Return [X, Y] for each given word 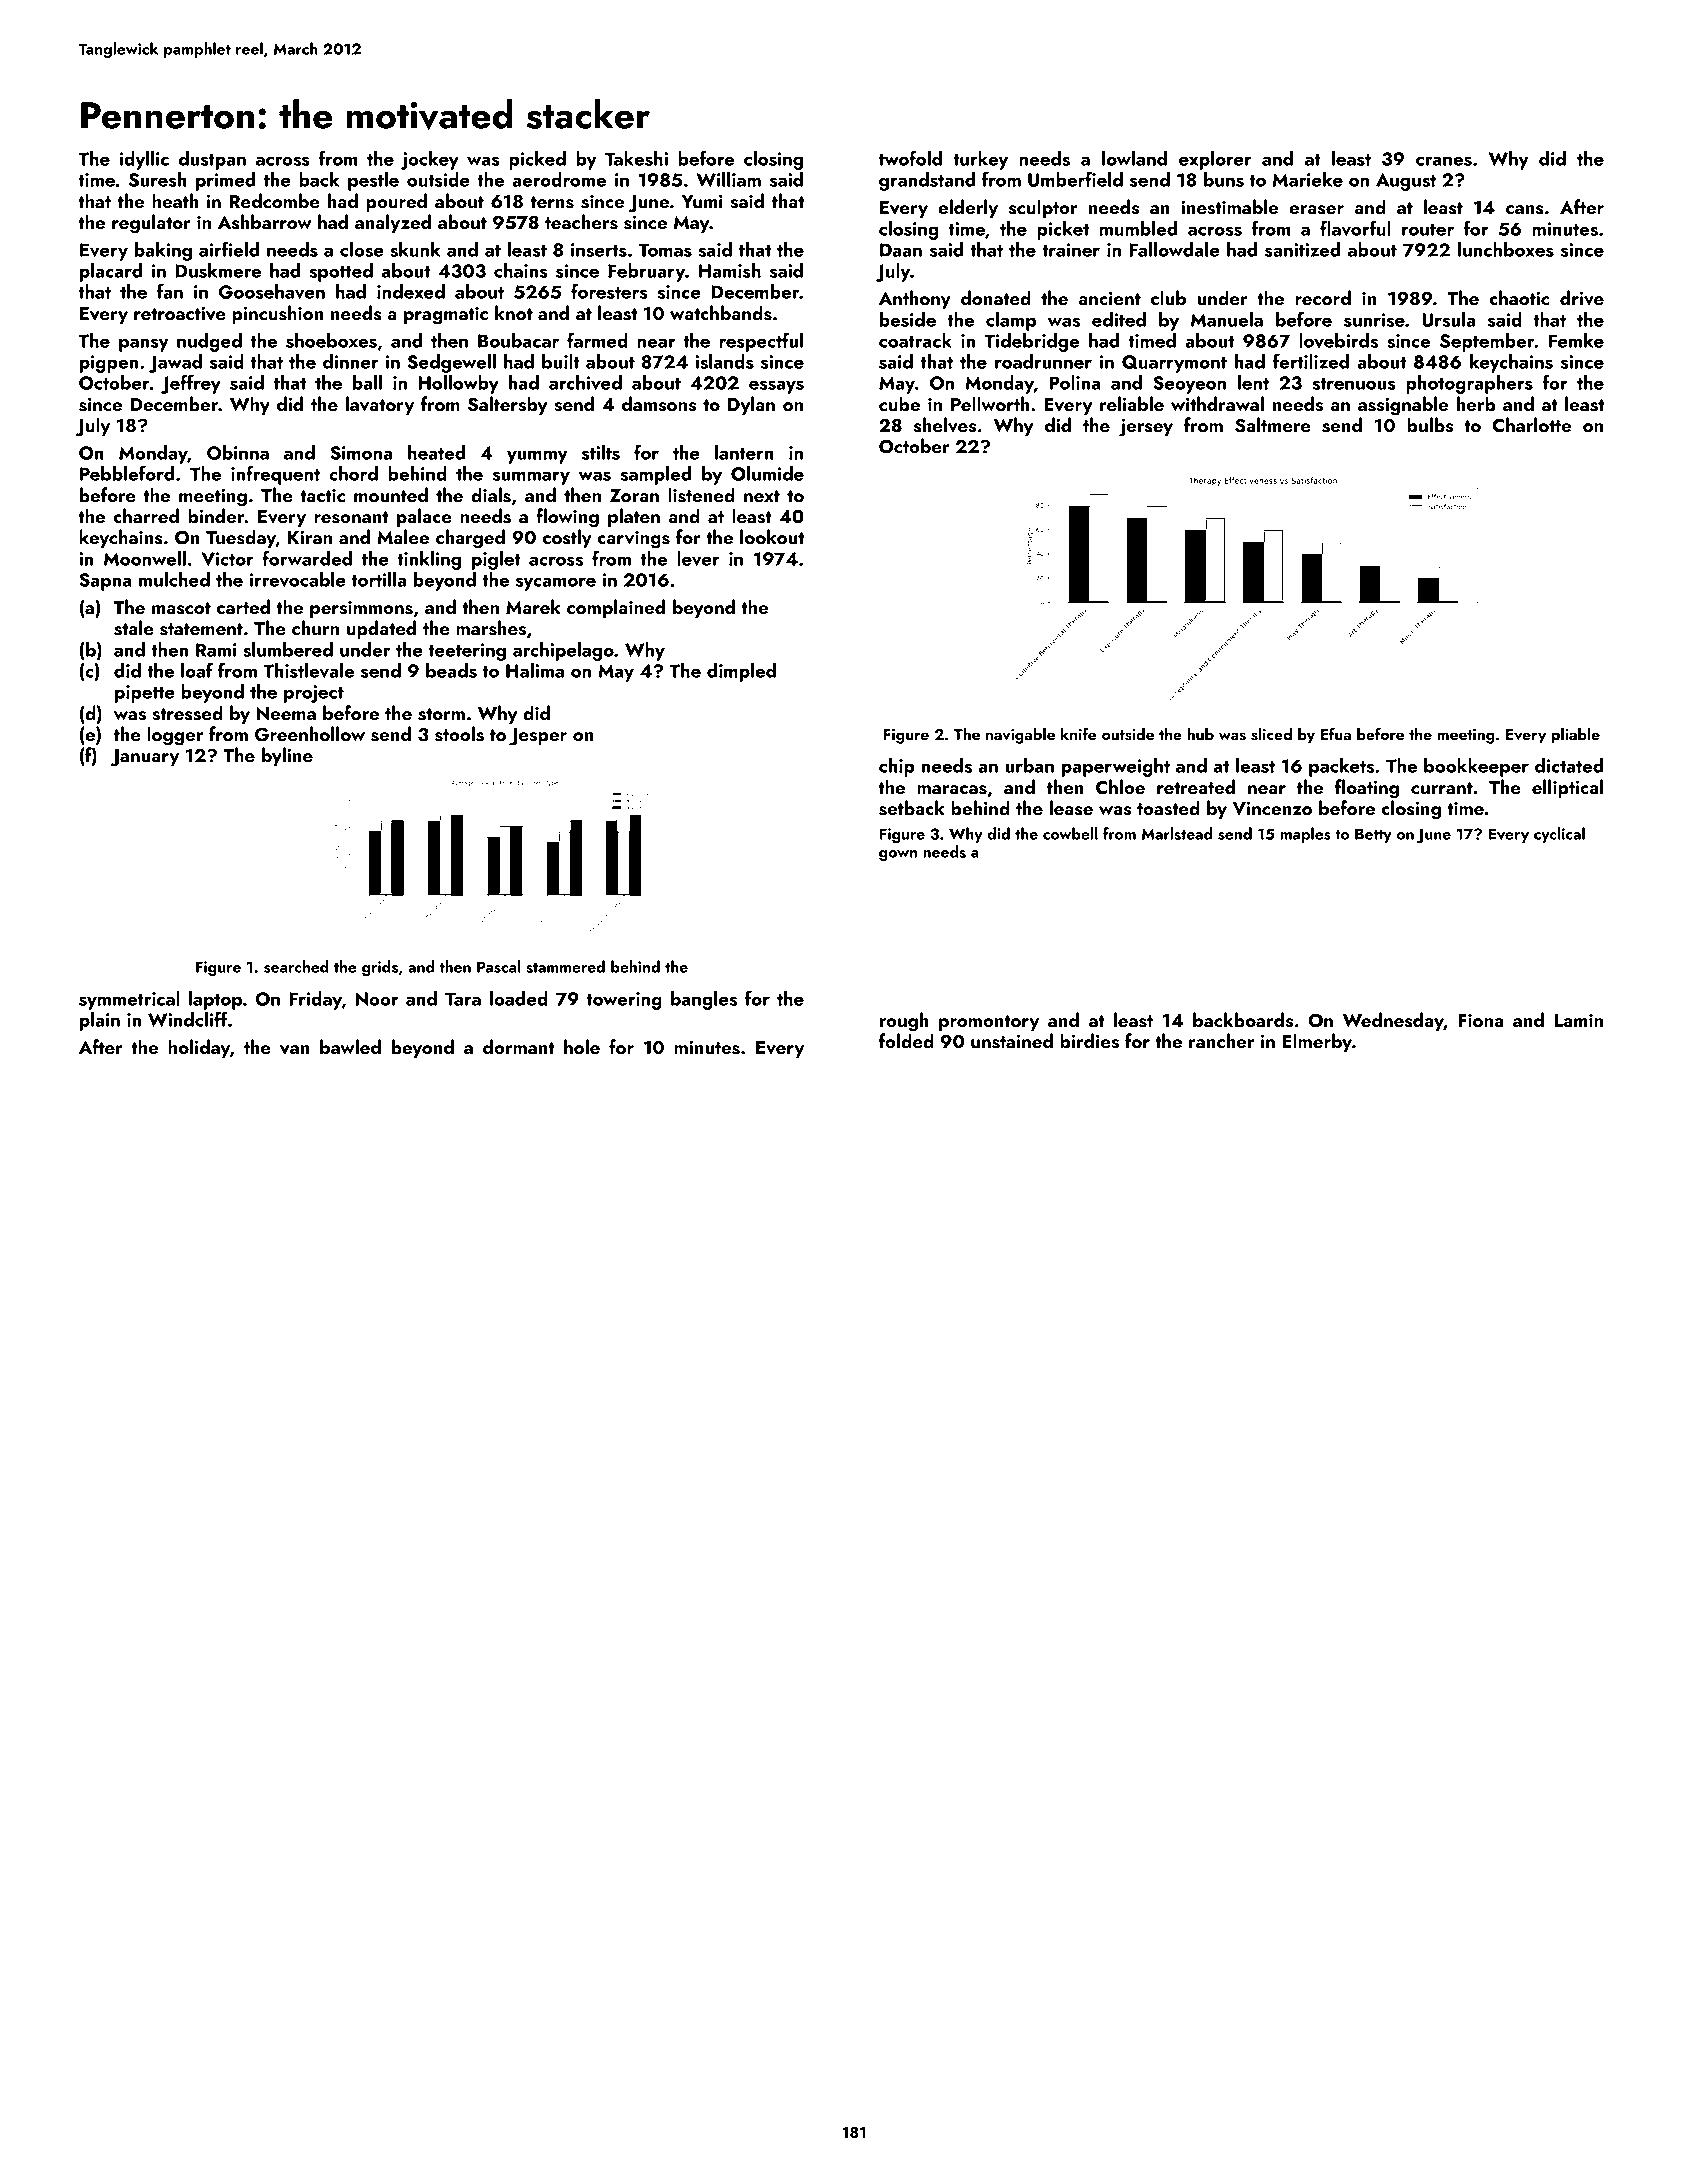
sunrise [1374, 320]
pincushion [278, 314]
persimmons [361, 609]
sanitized [1303, 249]
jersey [1146, 427]
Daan [901, 250]
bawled [350, 1046]
